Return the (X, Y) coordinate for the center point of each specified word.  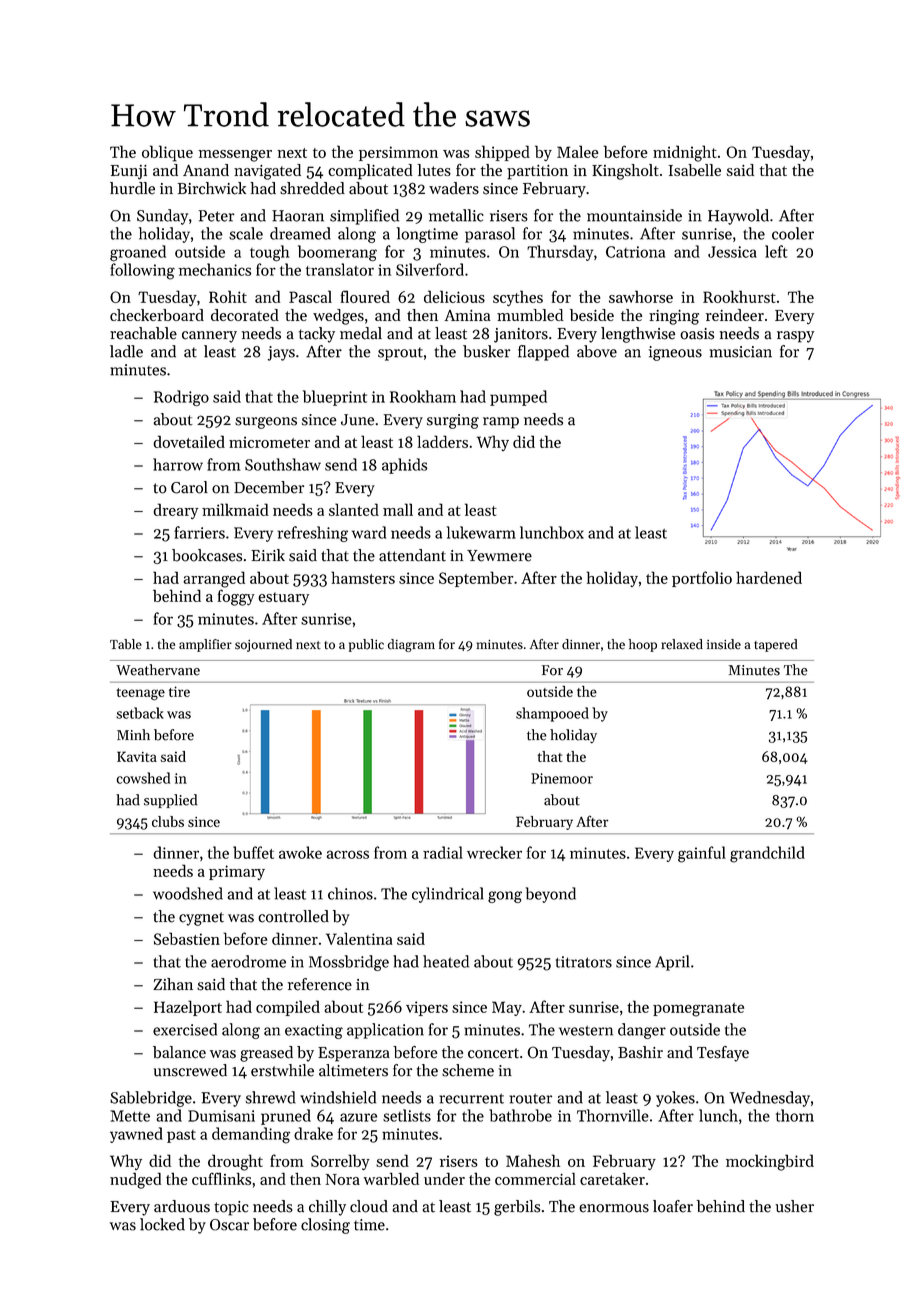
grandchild (767, 854)
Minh (133, 734)
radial (443, 852)
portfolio (702, 579)
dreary (176, 511)
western (586, 1030)
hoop (643, 645)
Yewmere (499, 556)
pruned (286, 1117)
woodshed (188, 893)
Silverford (430, 269)
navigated (267, 172)
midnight (685, 153)
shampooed (552, 714)
